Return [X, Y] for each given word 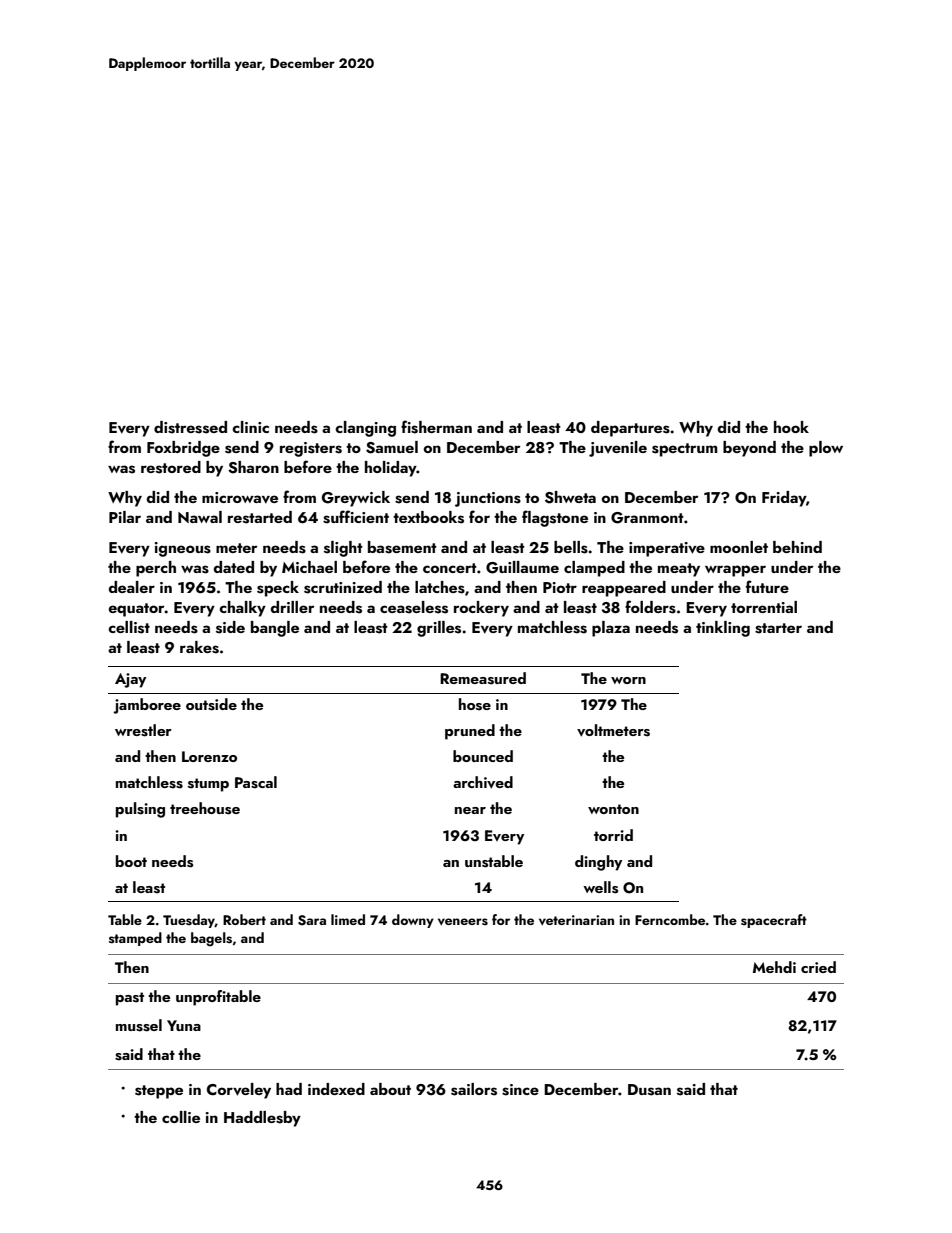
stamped [135, 939]
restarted [260, 517]
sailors [474, 1089]
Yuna [184, 1025]
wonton [613, 809]
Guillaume [522, 567]
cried [818, 967]
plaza [611, 629]
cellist [129, 627]
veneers [463, 922]
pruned [470, 732]
